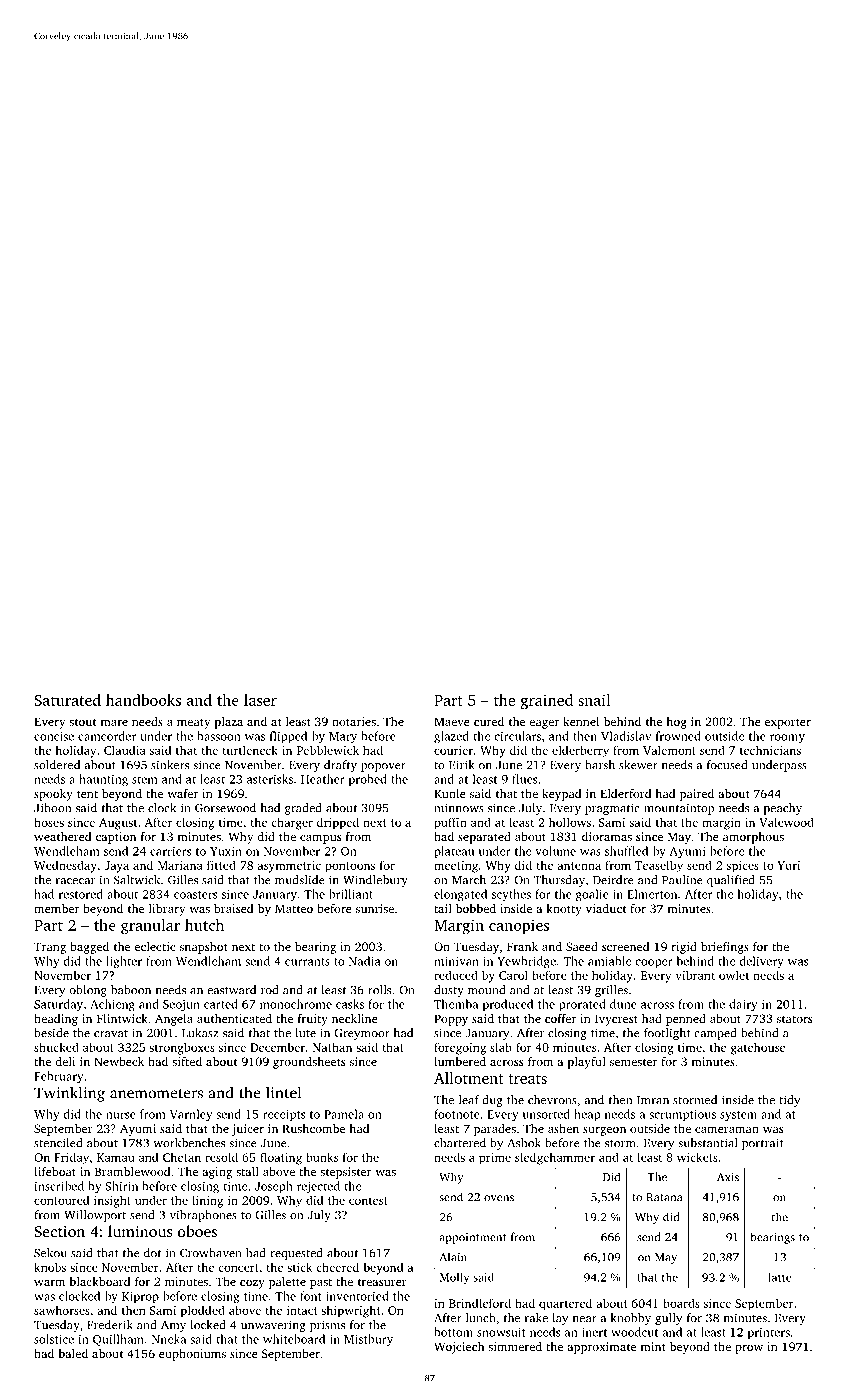  I want to click on Shirin, so click(121, 1186).
